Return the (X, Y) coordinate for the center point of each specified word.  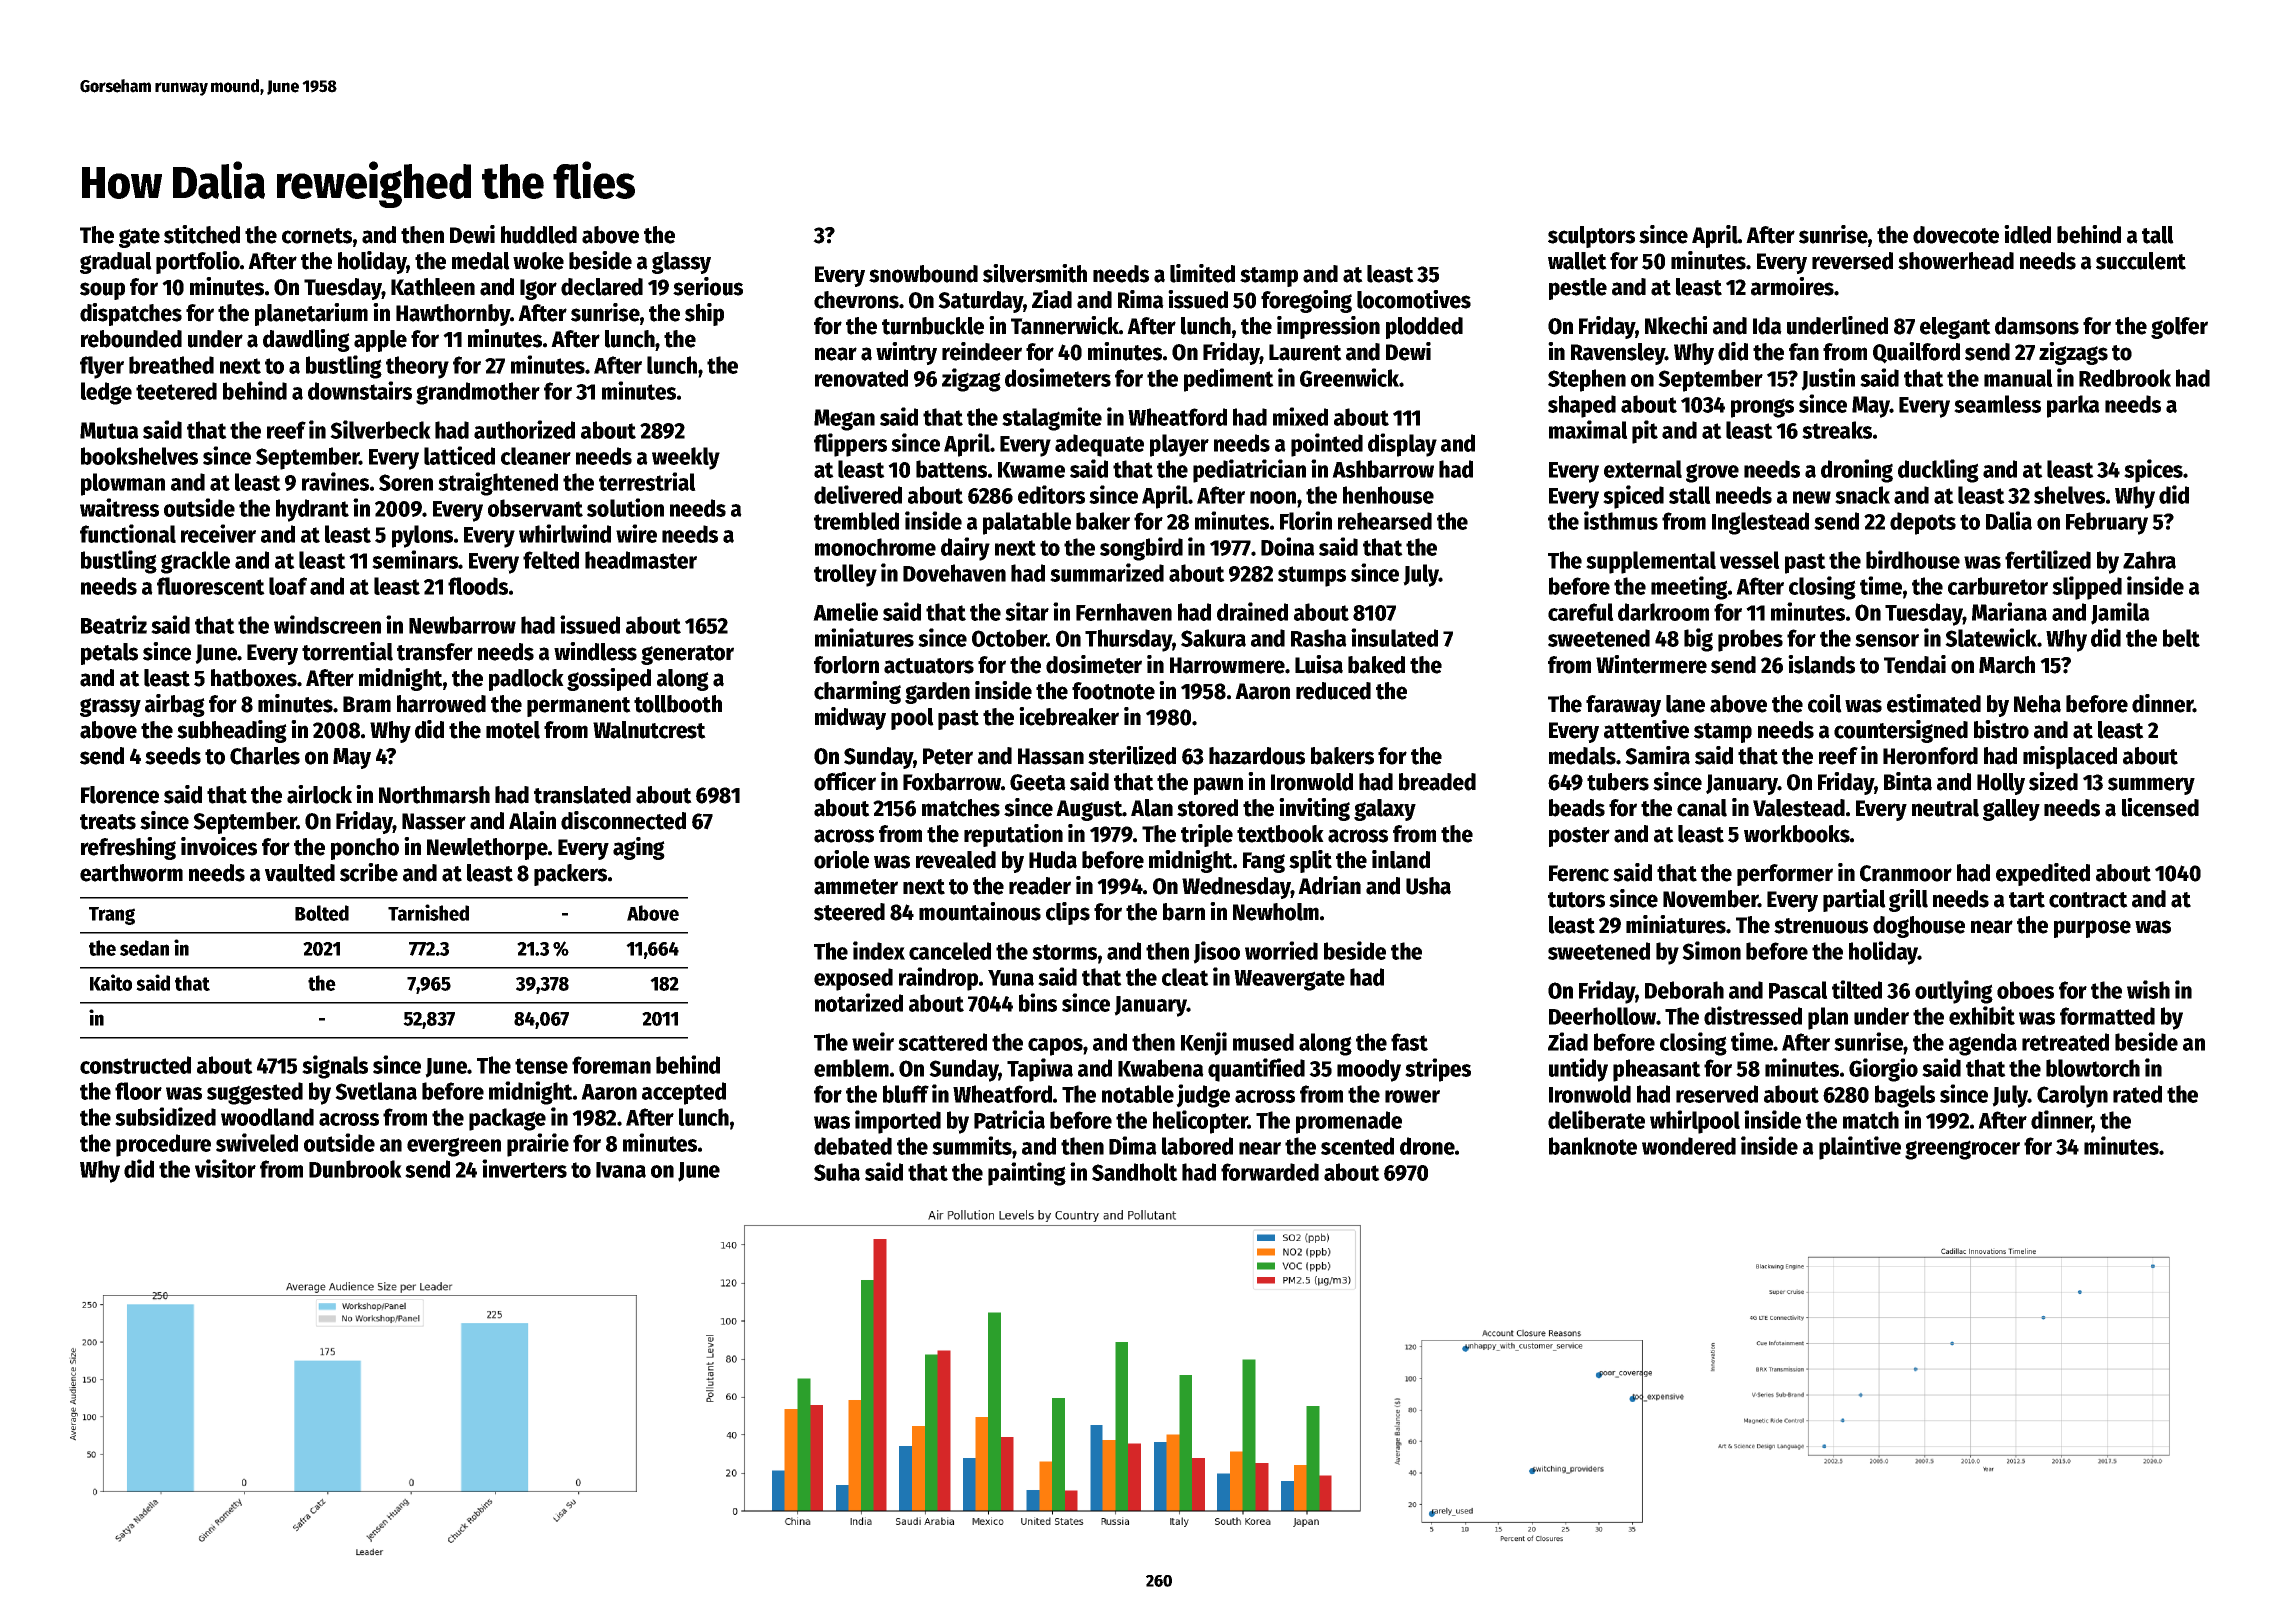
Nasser (434, 821)
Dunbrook (355, 1169)
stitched (202, 234)
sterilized (1132, 755)
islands (1821, 664)
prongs (1762, 408)
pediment (1229, 380)
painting (1027, 1174)
